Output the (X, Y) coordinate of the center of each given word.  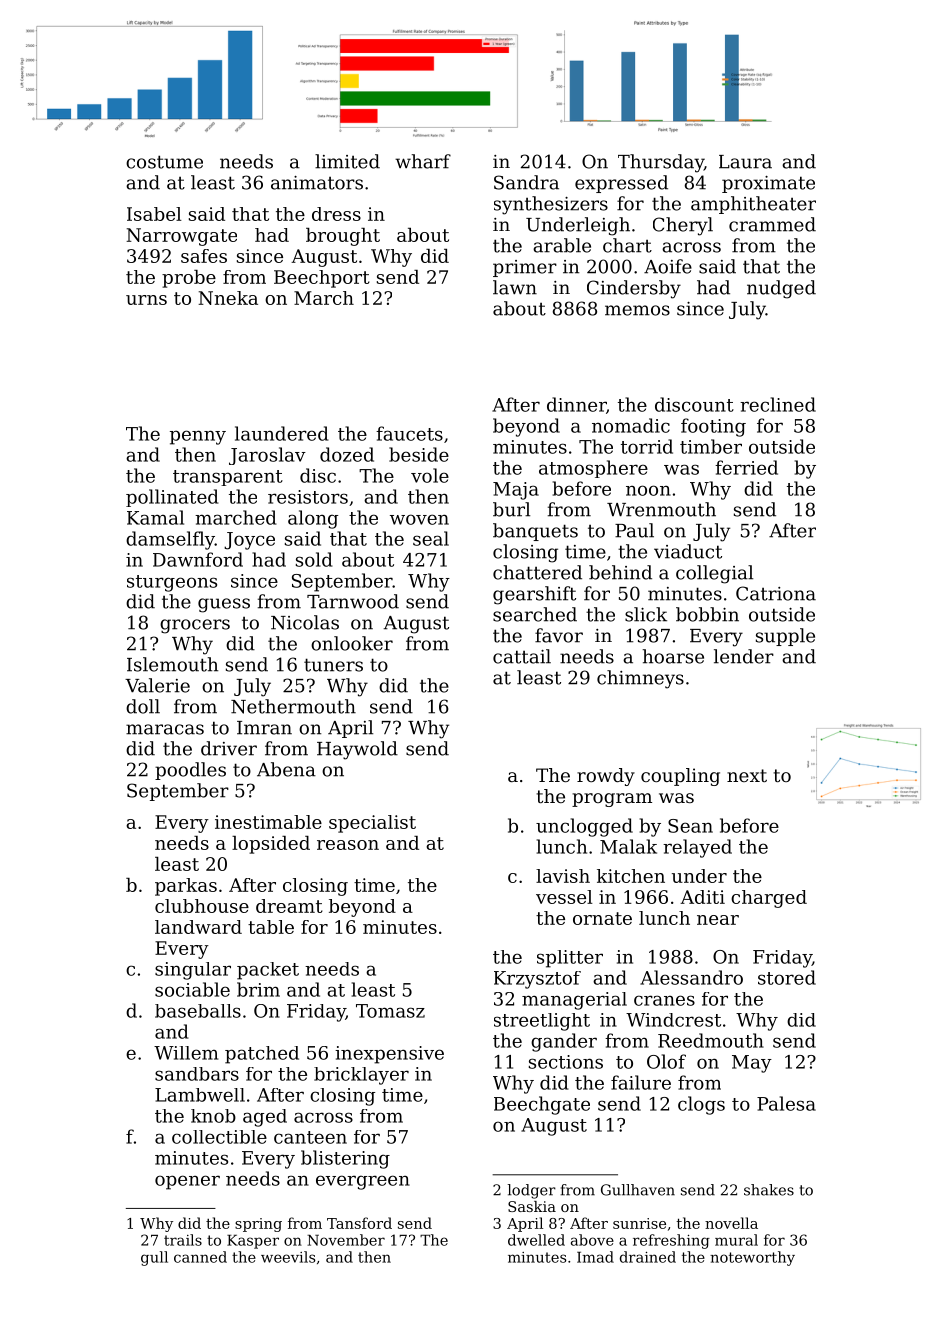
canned (200, 1257)
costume (164, 162)
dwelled (536, 1240)
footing (713, 427)
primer (525, 268)
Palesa (786, 1103)
